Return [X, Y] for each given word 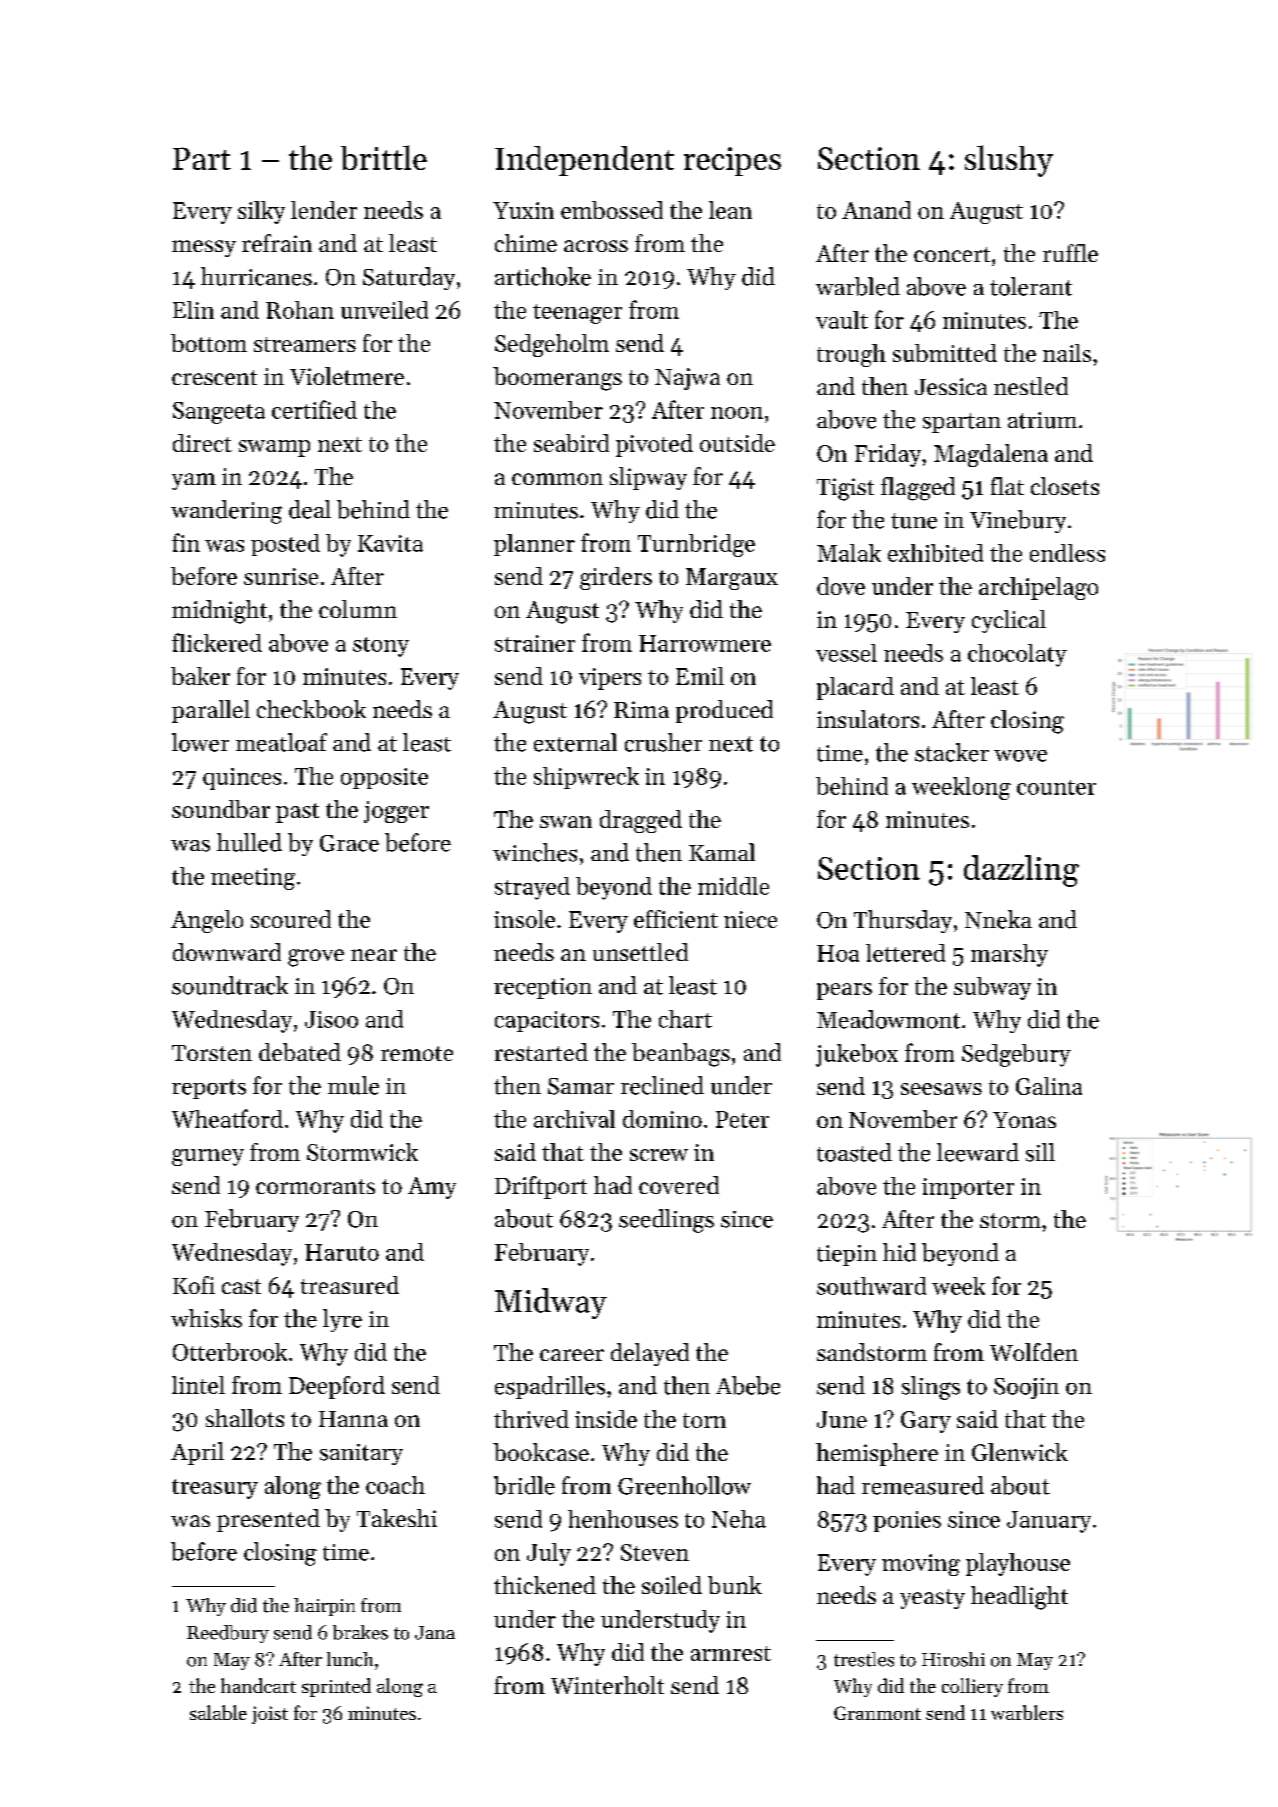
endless [1067, 553]
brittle [384, 157]
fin [186, 542]
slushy [1009, 161]
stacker [952, 752]
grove [316, 958]
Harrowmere [705, 643]
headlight [1019, 1598]
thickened [545, 1585]
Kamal [722, 852]
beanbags [681, 1055]
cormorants [315, 1186]
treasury [215, 1489]
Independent [584, 161]
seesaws [941, 1089]
